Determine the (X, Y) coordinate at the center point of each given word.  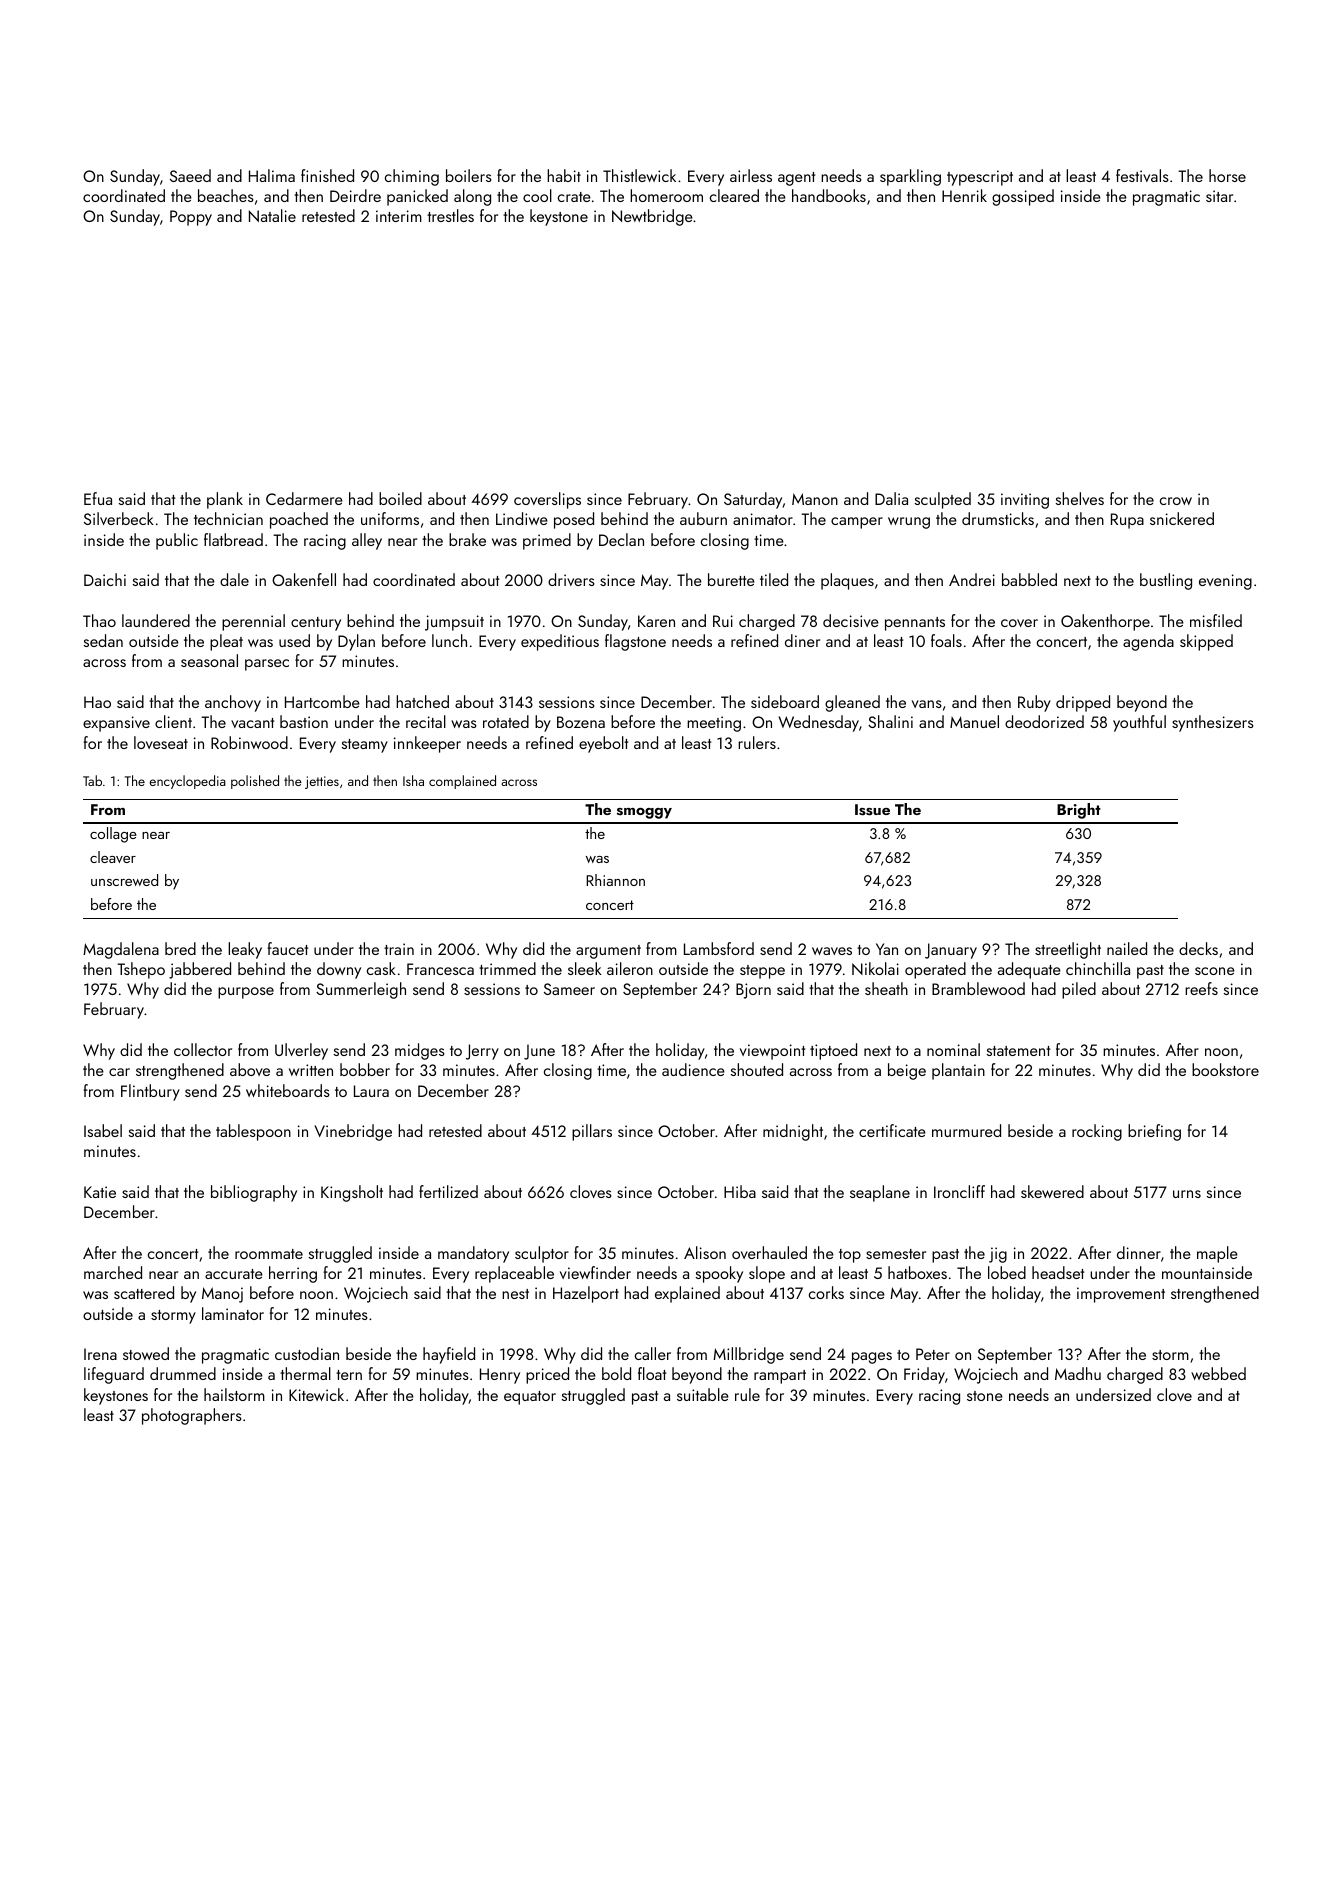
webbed (1218, 1373)
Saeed (190, 175)
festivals (1142, 175)
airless (751, 175)
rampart (780, 1377)
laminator (233, 1313)
